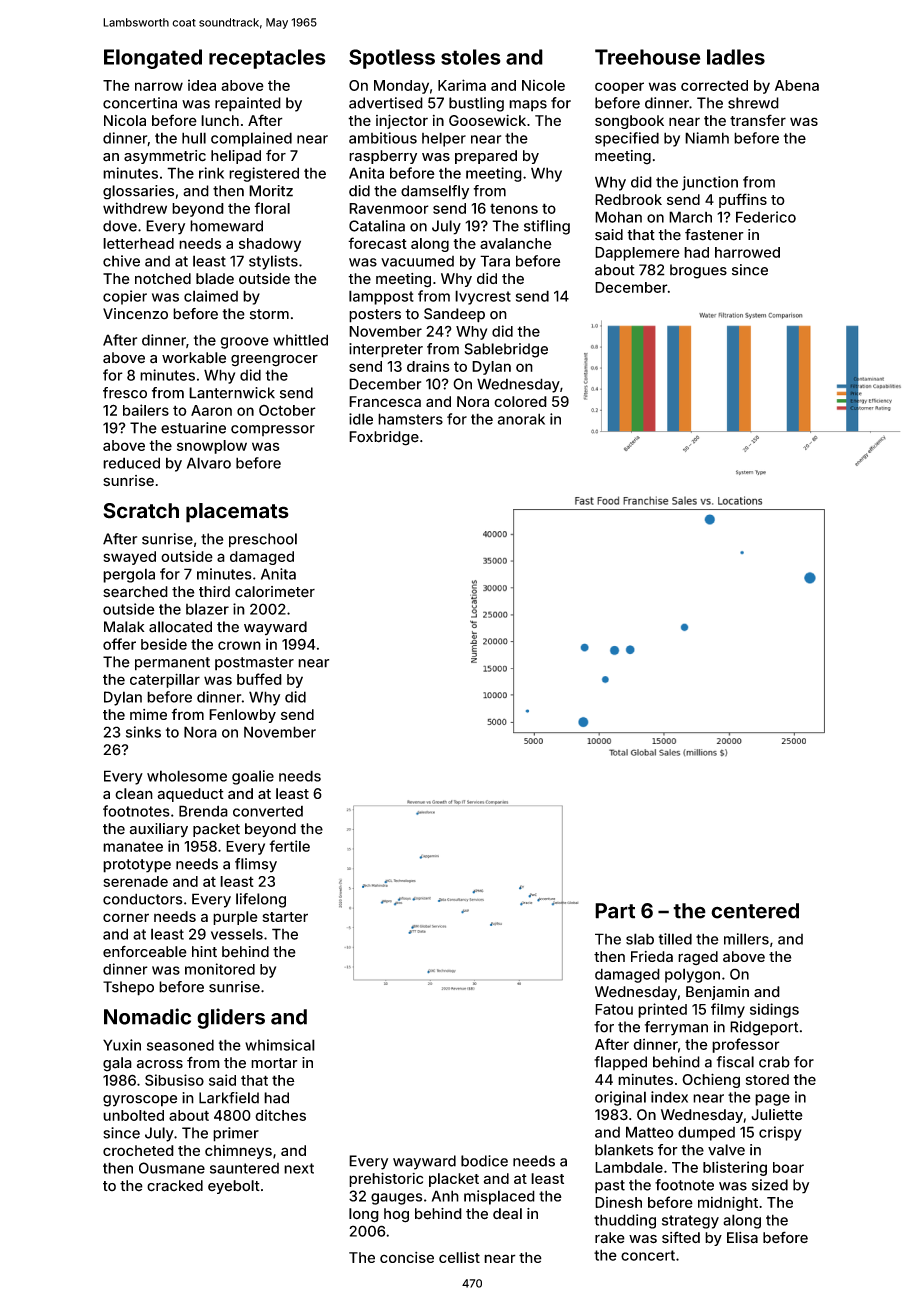  Describe the element at coordinates (410, 419) in the screenshot. I see `hamsters` at that location.
